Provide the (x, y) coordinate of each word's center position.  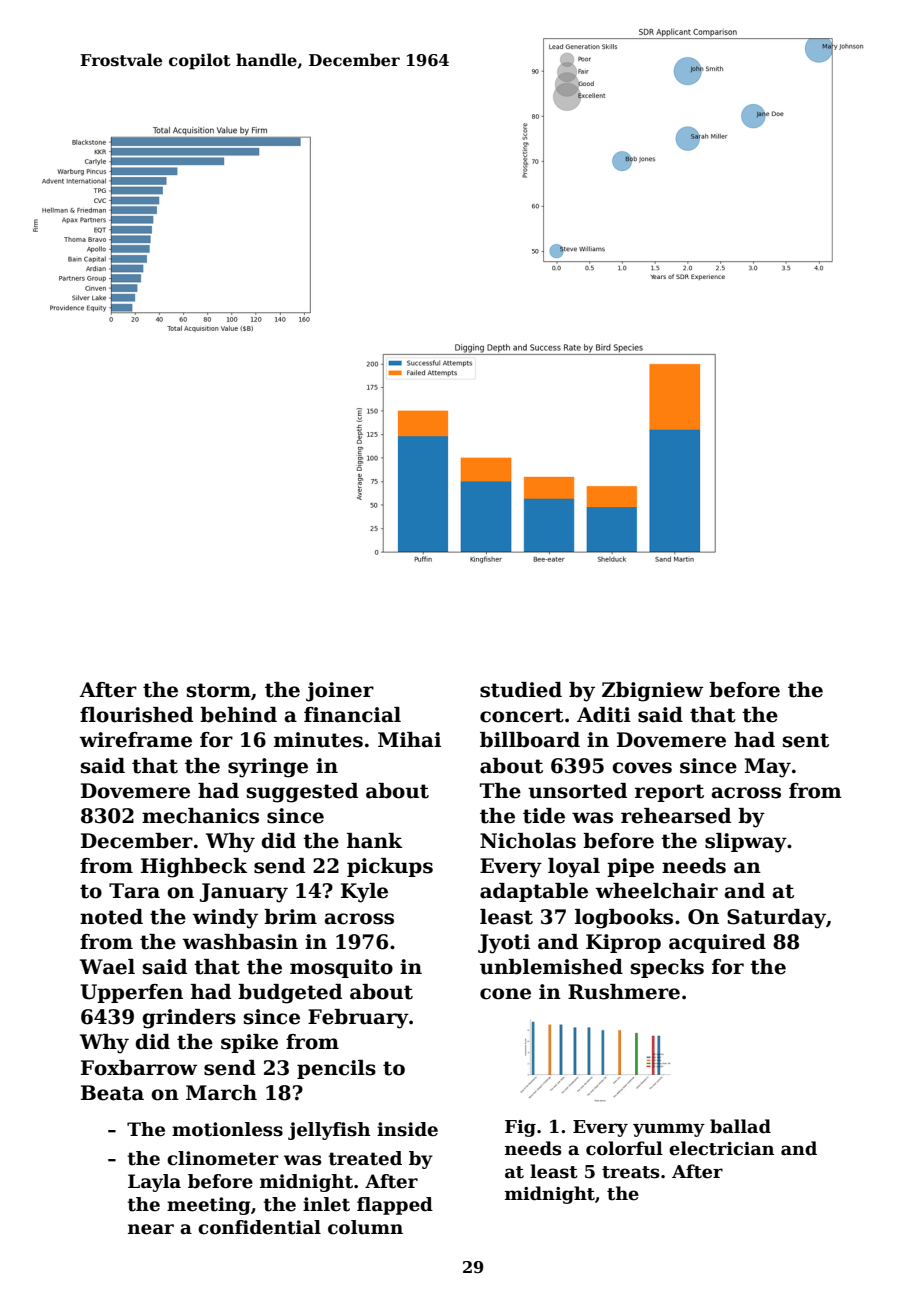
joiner (340, 692)
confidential (259, 1227)
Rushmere (624, 992)
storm (219, 690)
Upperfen (131, 993)
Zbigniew (652, 692)
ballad (740, 1126)
